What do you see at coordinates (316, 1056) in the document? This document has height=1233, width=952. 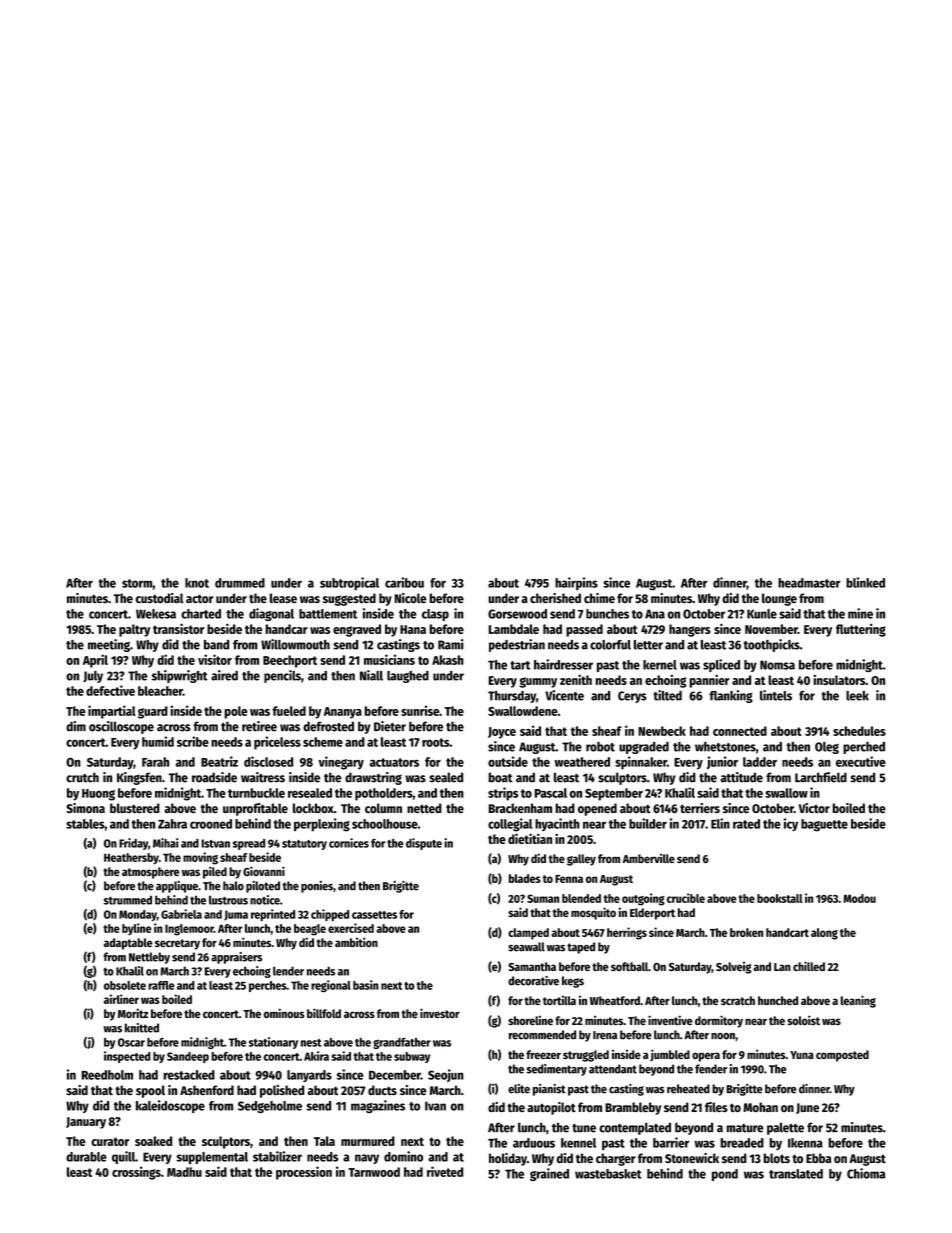 I see `Akira` at bounding box center [316, 1056].
